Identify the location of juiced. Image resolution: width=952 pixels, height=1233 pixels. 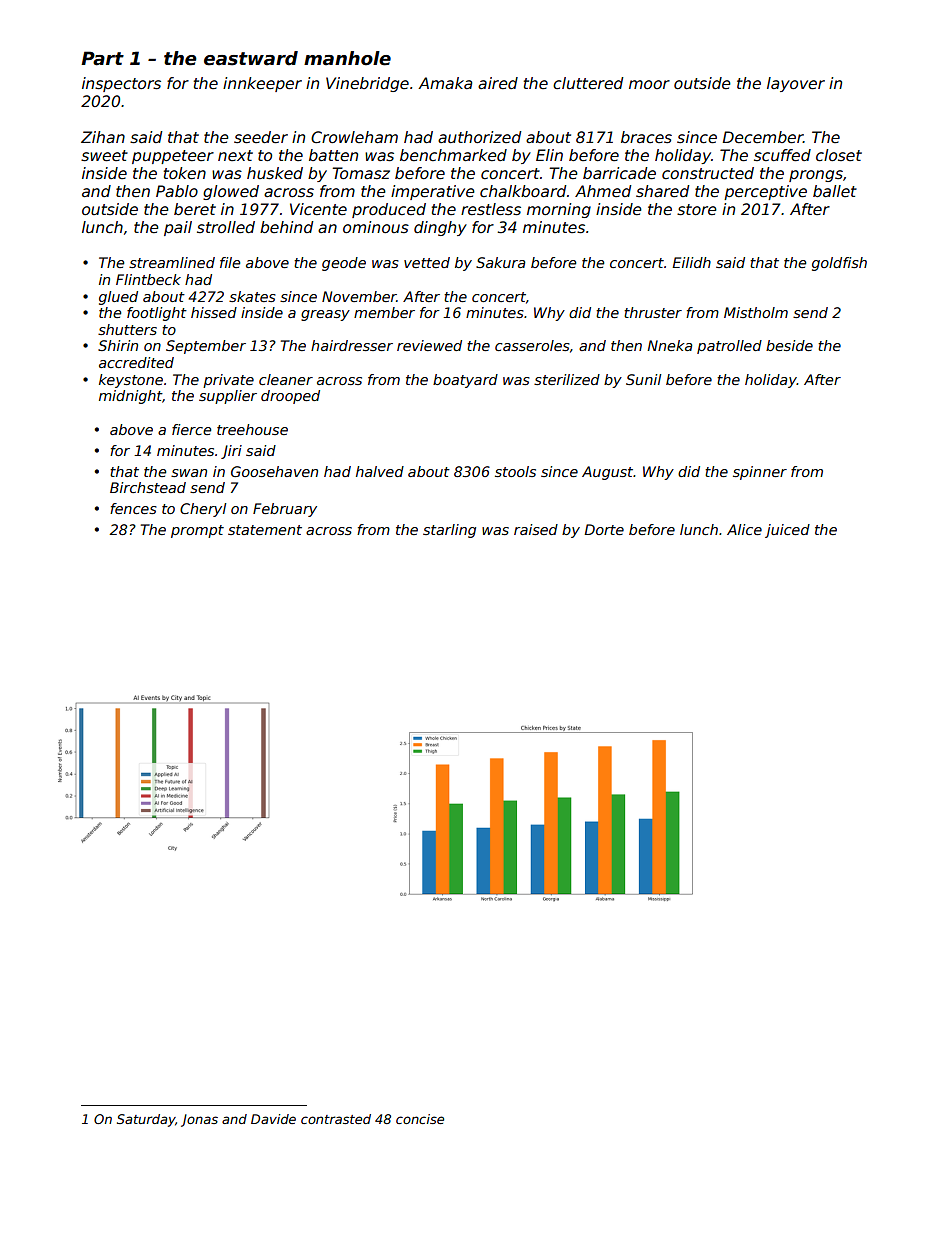
(787, 531).
